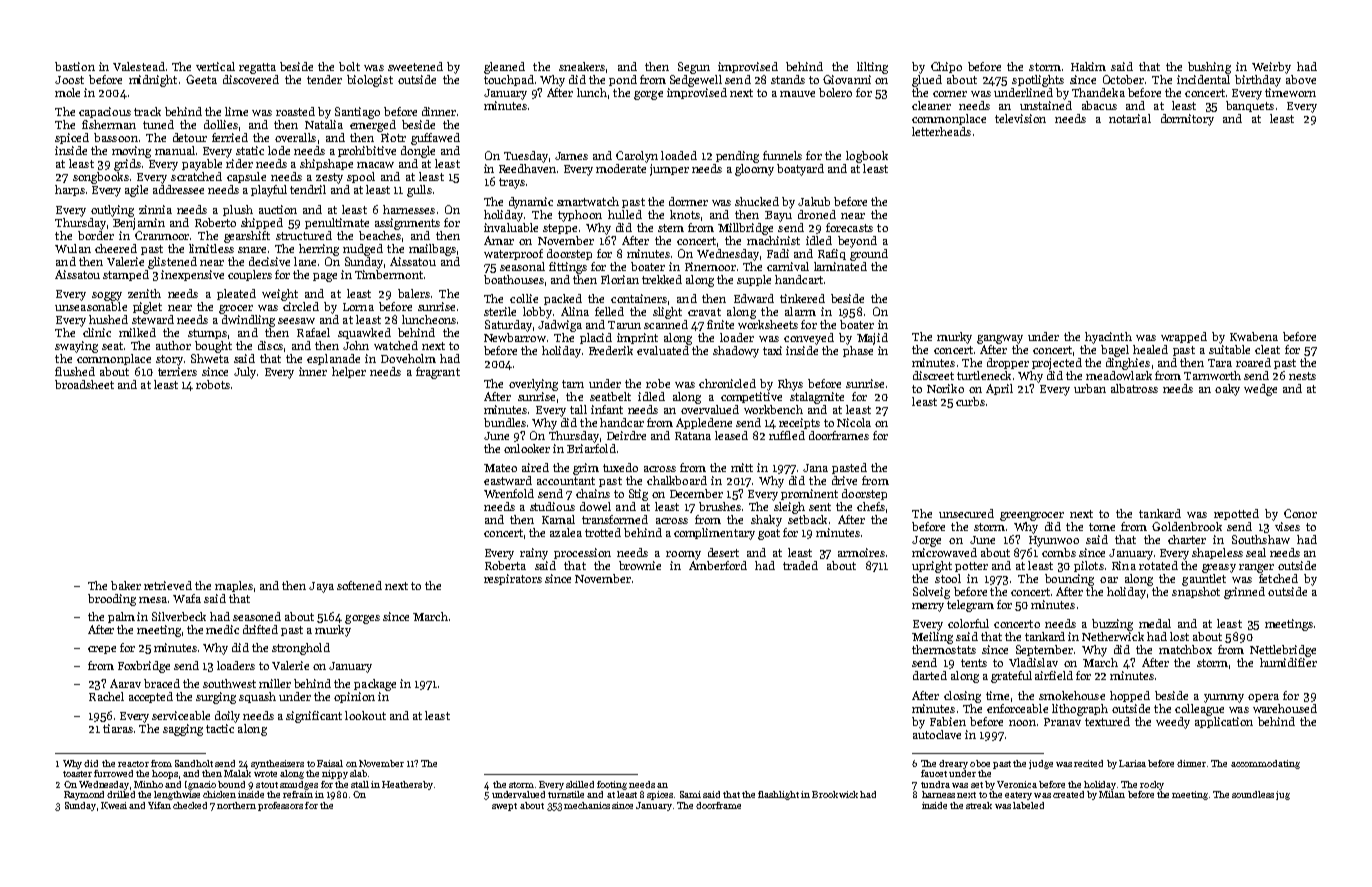 Image resolution: width=1372 pixels, height=887 pixels. Describe the element at coordinates (745, 229) in the page. I see `Millbridge` at that location.
